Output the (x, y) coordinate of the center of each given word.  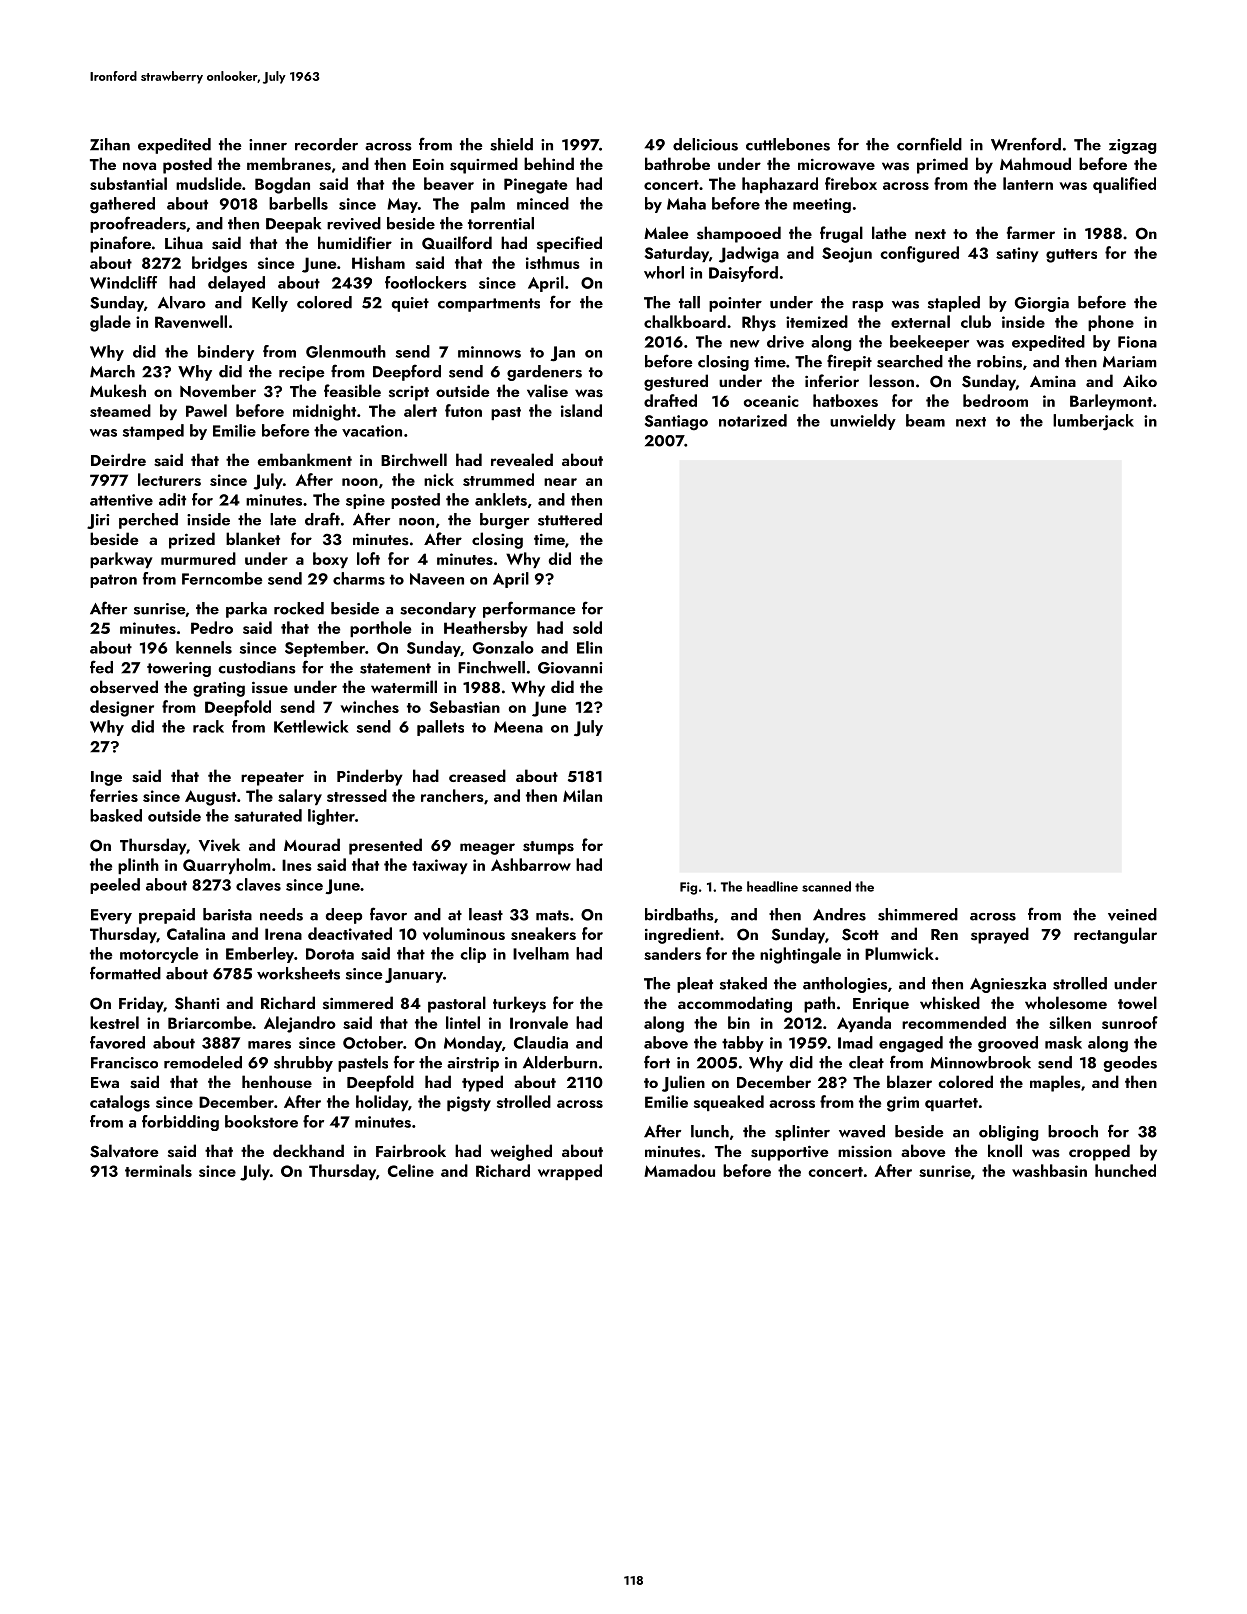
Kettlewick (311, 726)
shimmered (918, 914)
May (402, 205)
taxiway (440, 866)
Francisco (124, 1063)
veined (1132, 914)
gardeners (544, 373)
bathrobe (677, 163)
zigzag (1132, 146)
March (112, 371)
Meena (518, 727)
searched (910, 361)
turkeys (519, 1004)
